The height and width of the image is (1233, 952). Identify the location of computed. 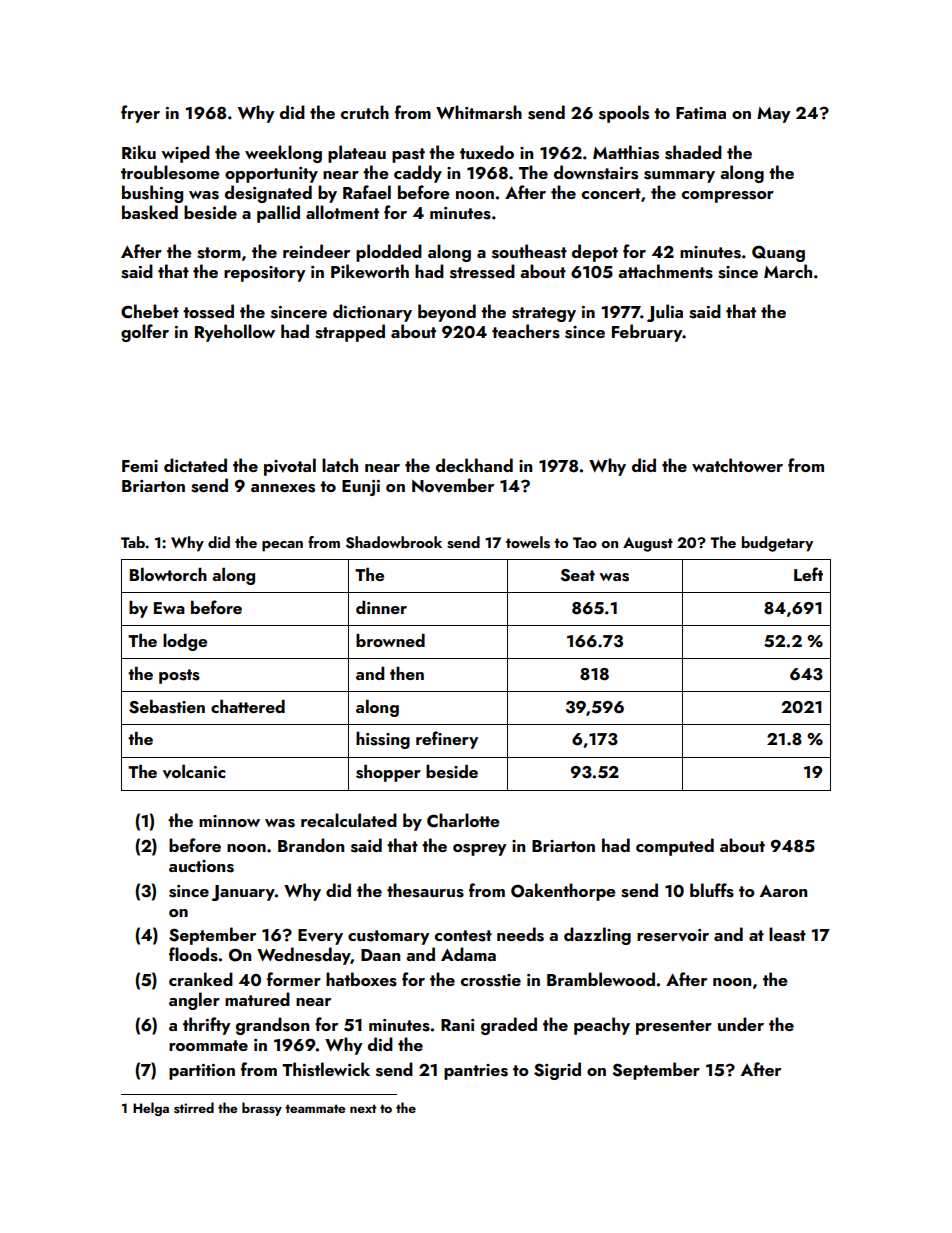
(675, 847).
